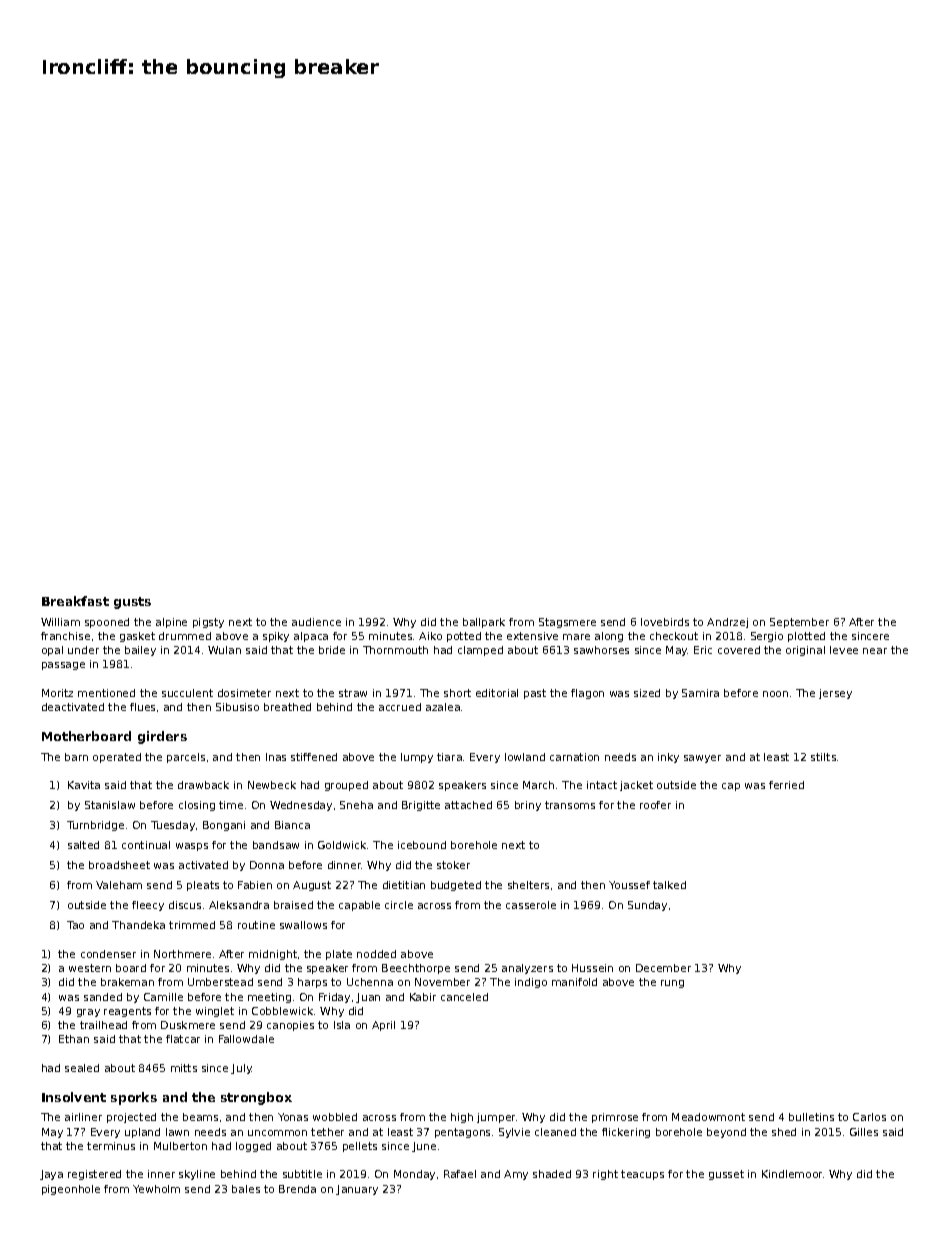 Image resolution: width=952 pixels, height=1233 pixels. Describe the element at coordinates (468, 805) in the document. I see `attached` at that location.
